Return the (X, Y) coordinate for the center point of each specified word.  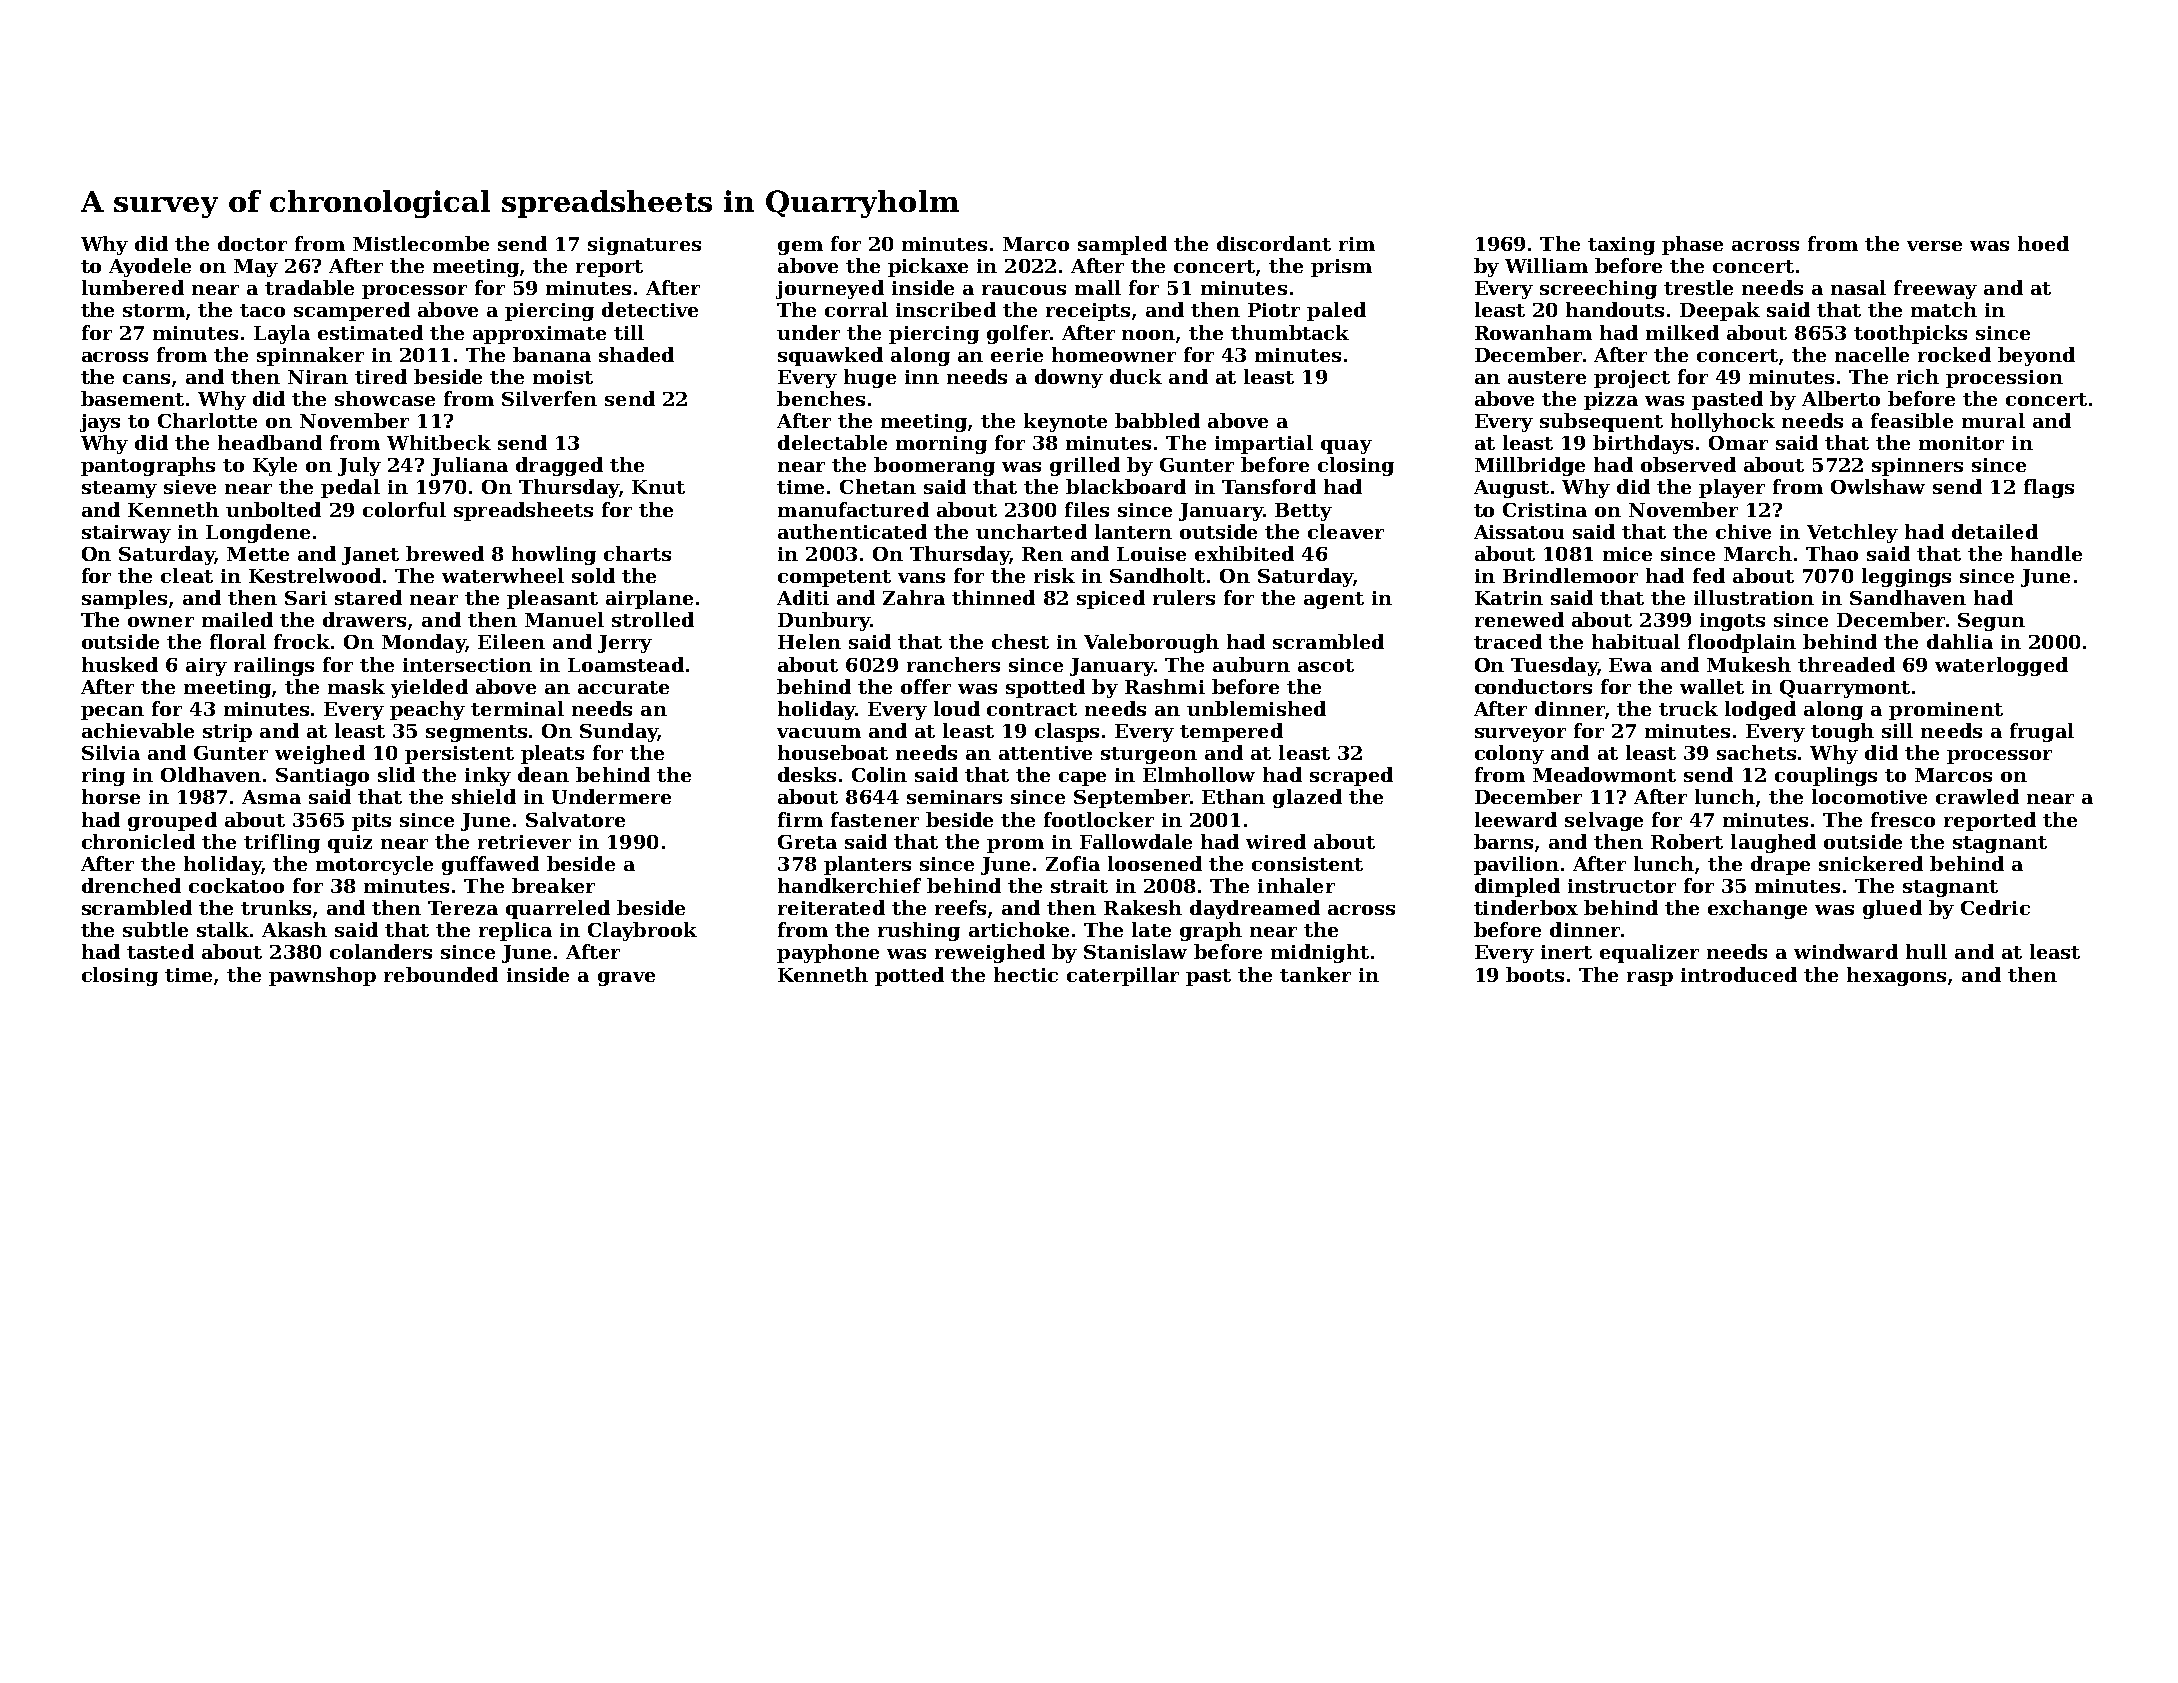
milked (1682, 332)
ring (103, 777)
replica (515, 931)
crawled (1977, 796)
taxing (1621, 246)
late (1151, 929)
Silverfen (549, 398)
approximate (539, 335)
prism (1341, 268)
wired (1276, 841)
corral (856, 309)
